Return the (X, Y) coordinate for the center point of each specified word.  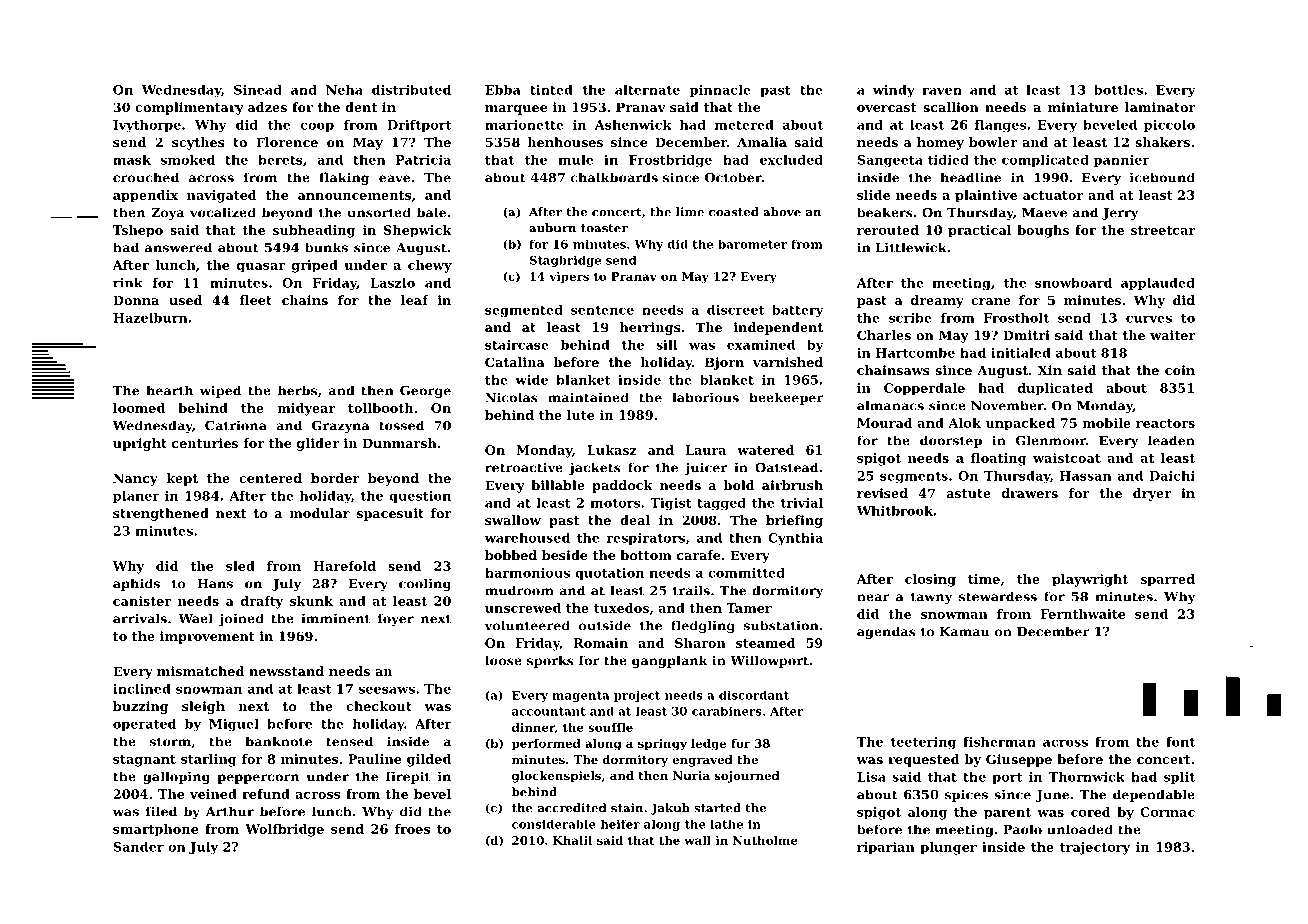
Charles (884, 335)
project (637, 696)
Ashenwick (633, 125)
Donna (136, 300)
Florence (287, 142)
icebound (1162, 177)
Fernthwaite (1082, 614)
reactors (1165, 423)
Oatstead (786, 467)
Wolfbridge (284, 830)
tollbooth (380, 408)
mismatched (200, 671)
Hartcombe (915, 353)
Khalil (572, 840)
